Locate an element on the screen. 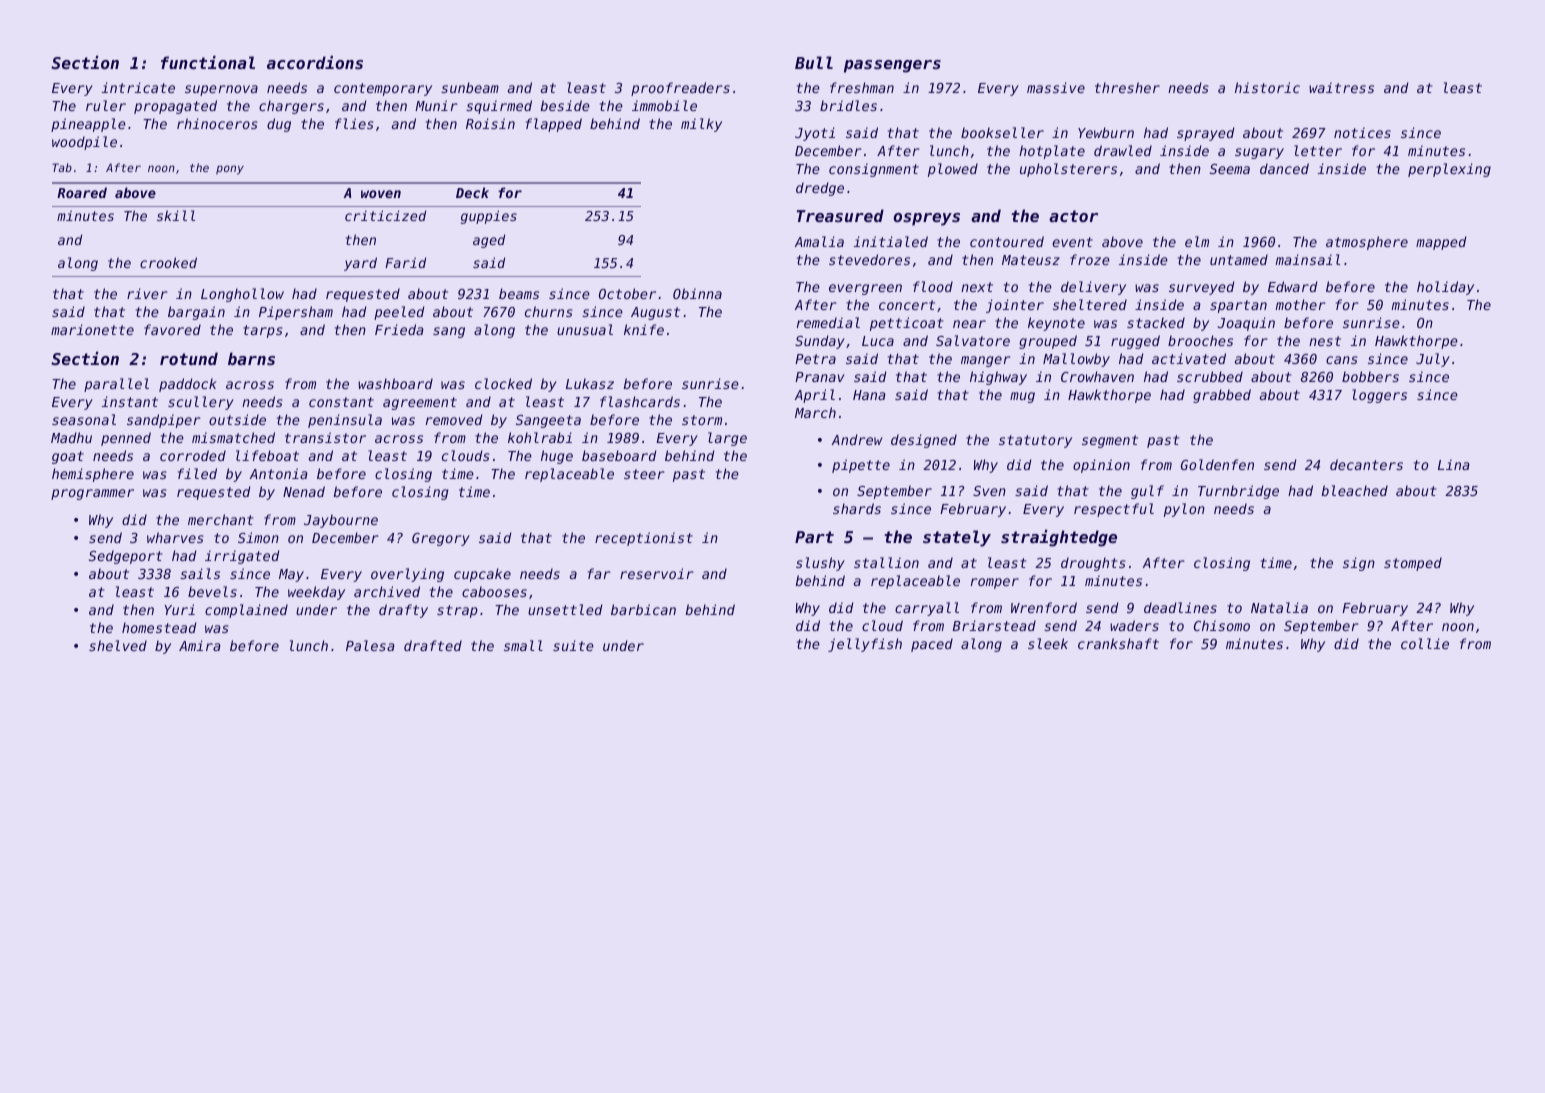  deadlines is located at coordinates (1180, 607).
